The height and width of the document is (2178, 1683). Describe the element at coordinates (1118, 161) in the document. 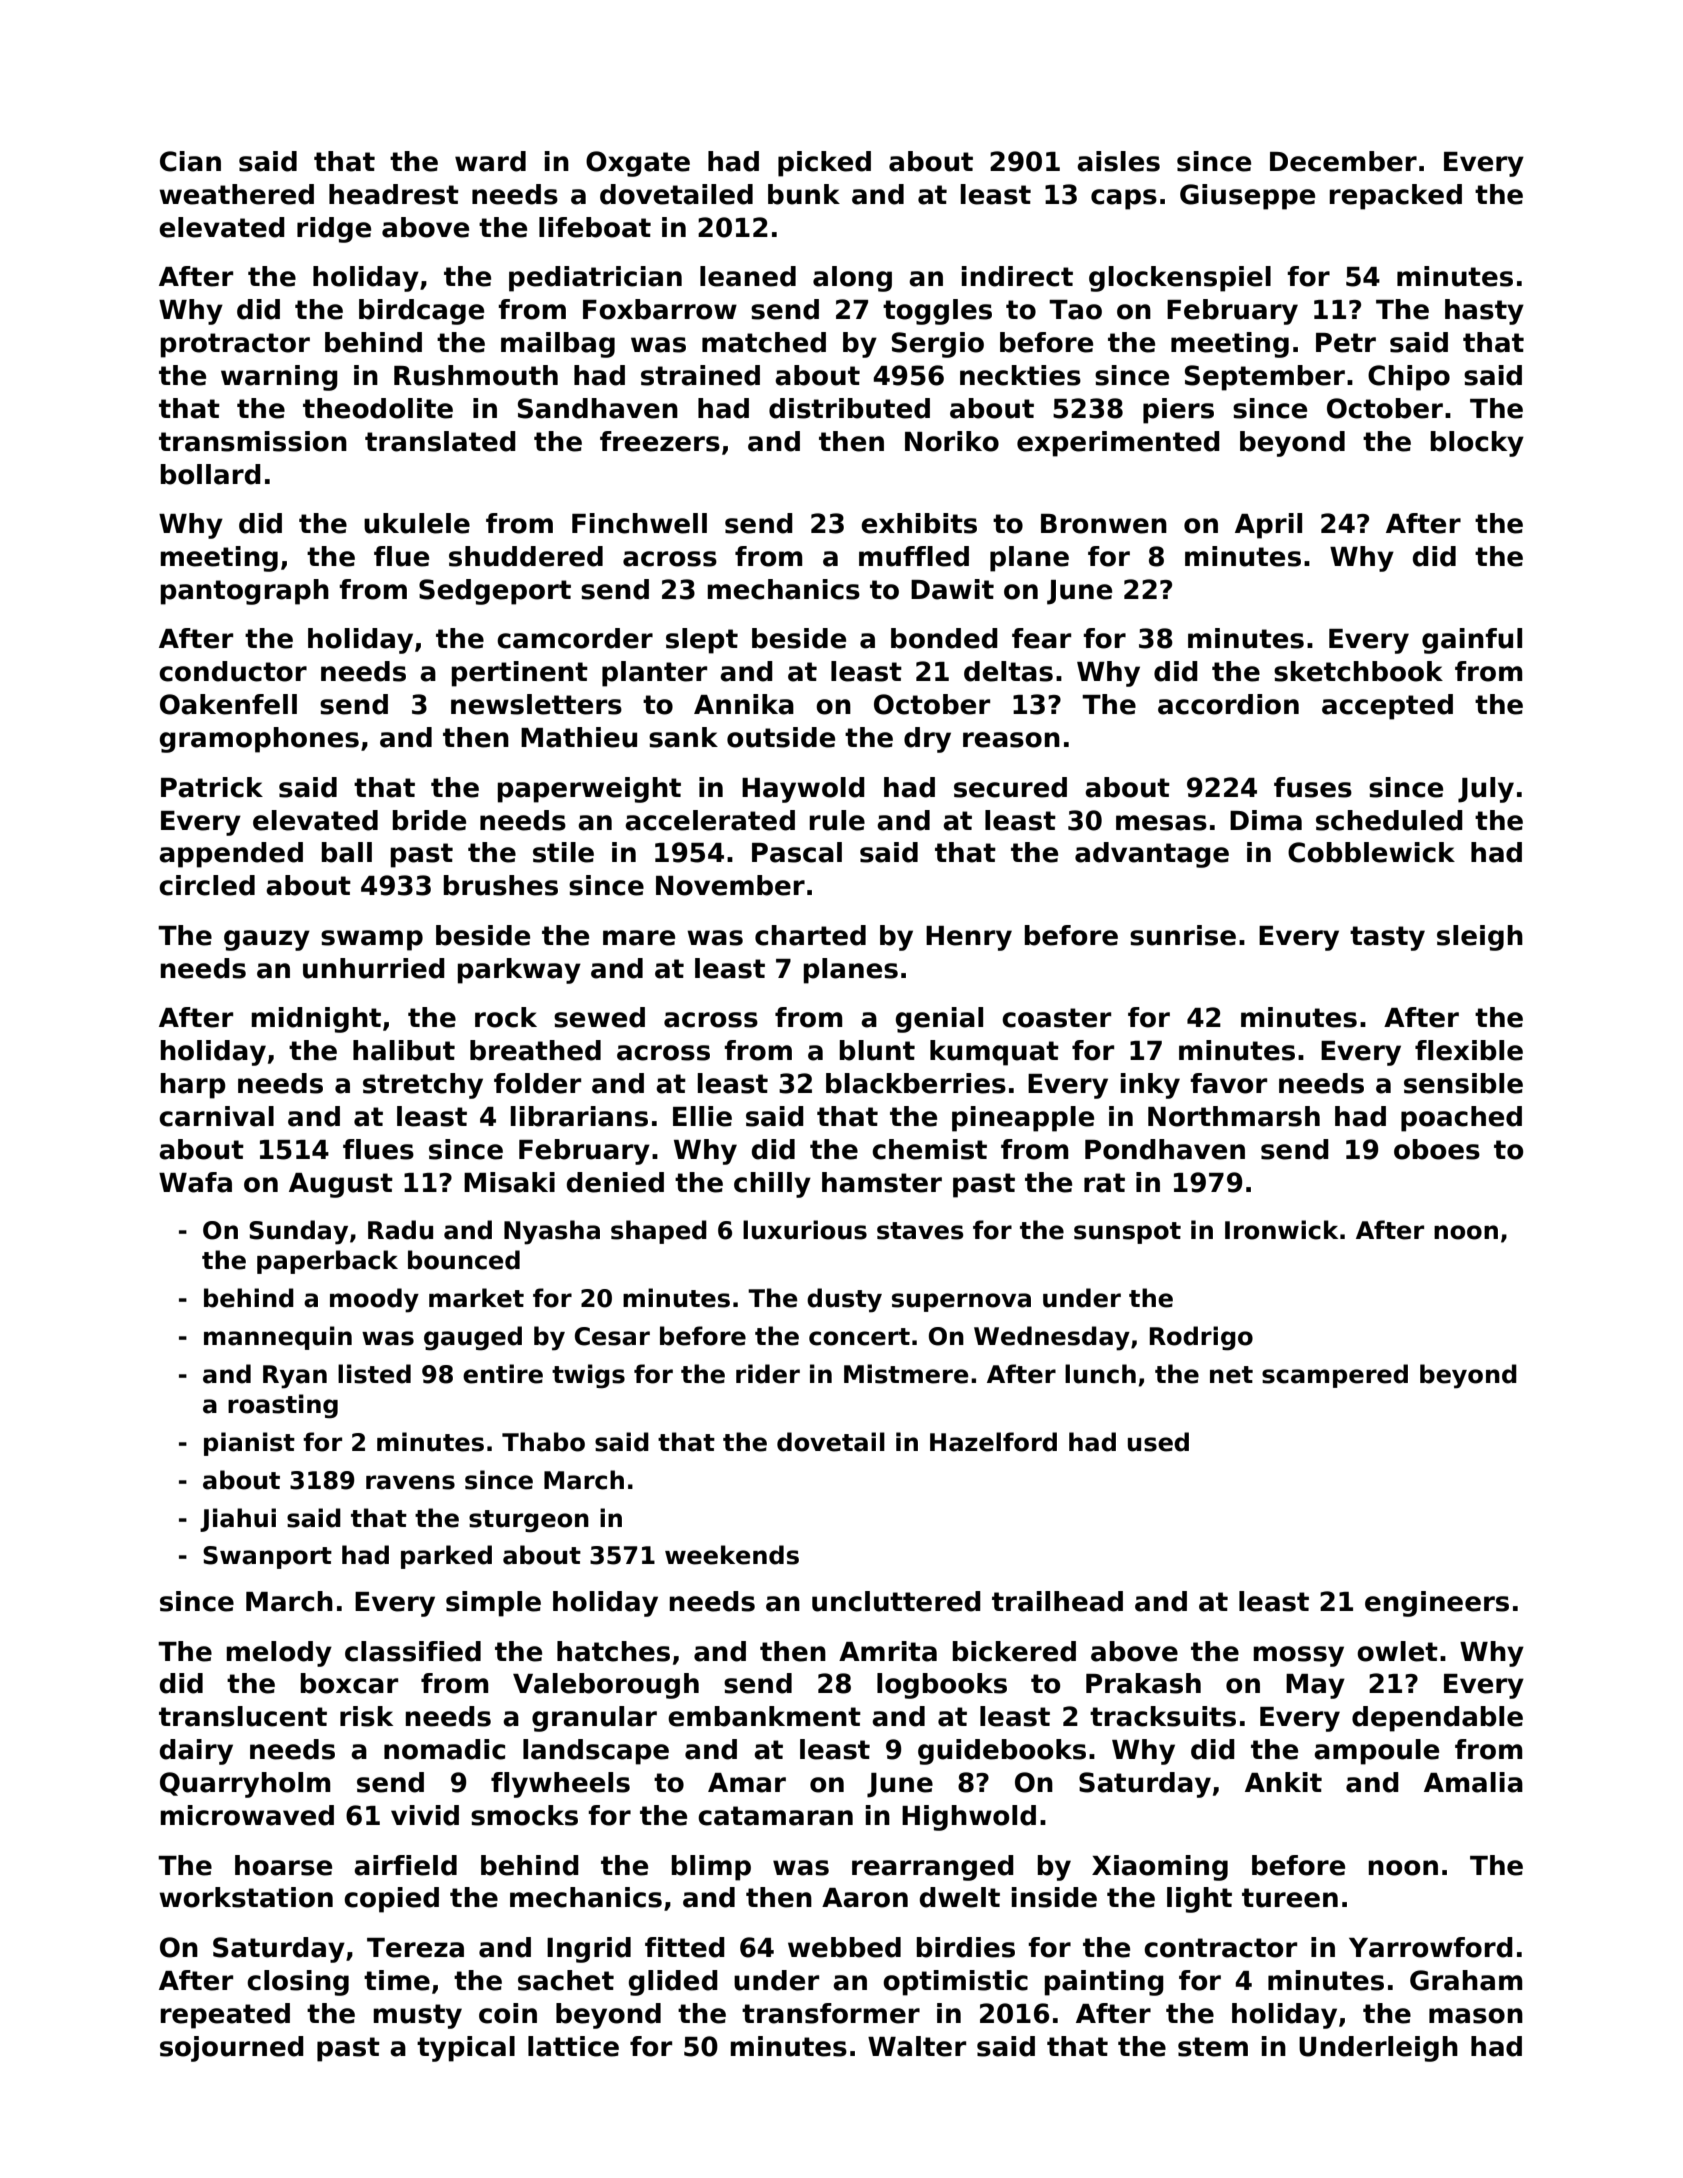

I see `aisles` at that location.
